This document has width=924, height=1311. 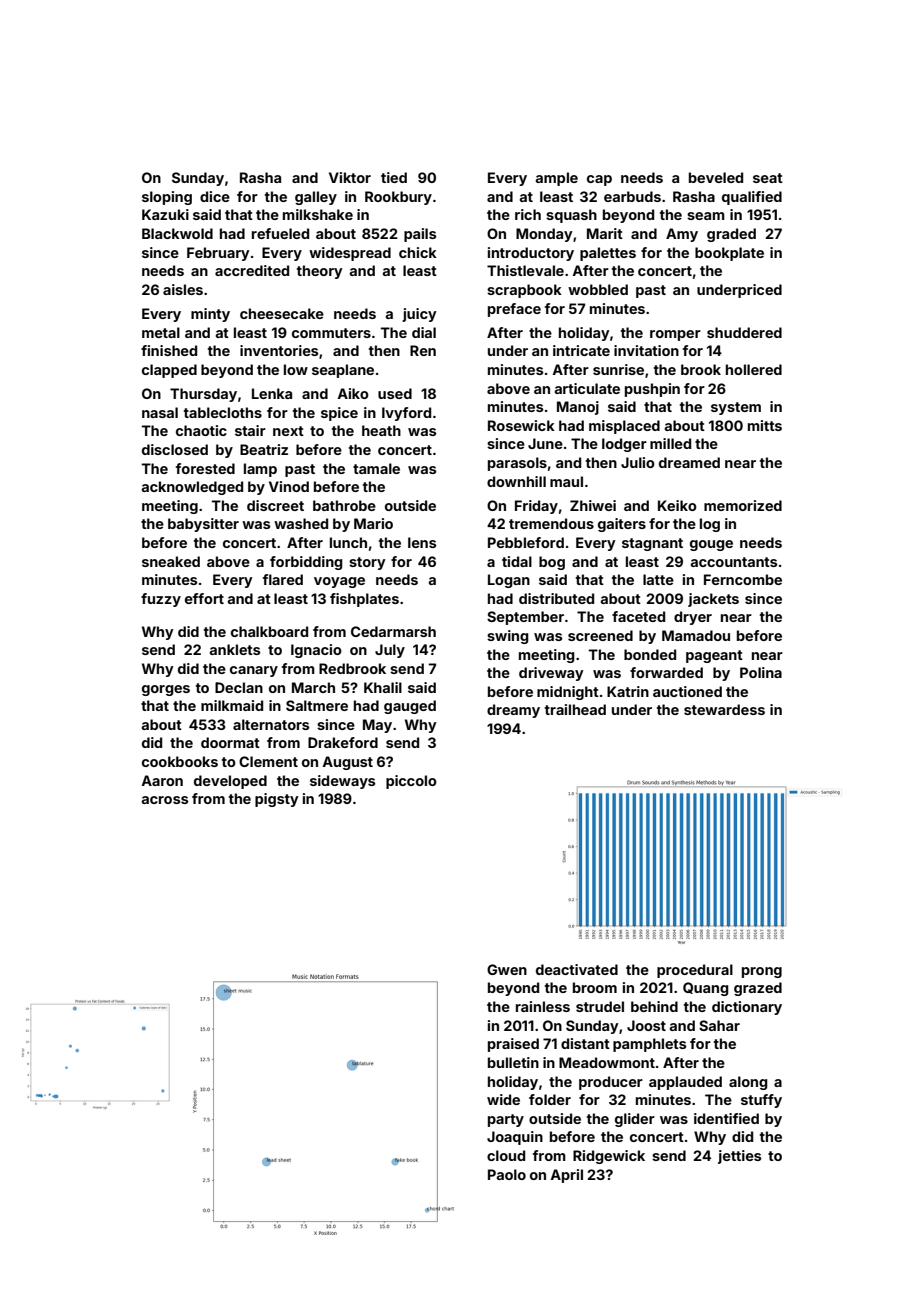 I want to click on mitts, so click(x=765, y=425).
